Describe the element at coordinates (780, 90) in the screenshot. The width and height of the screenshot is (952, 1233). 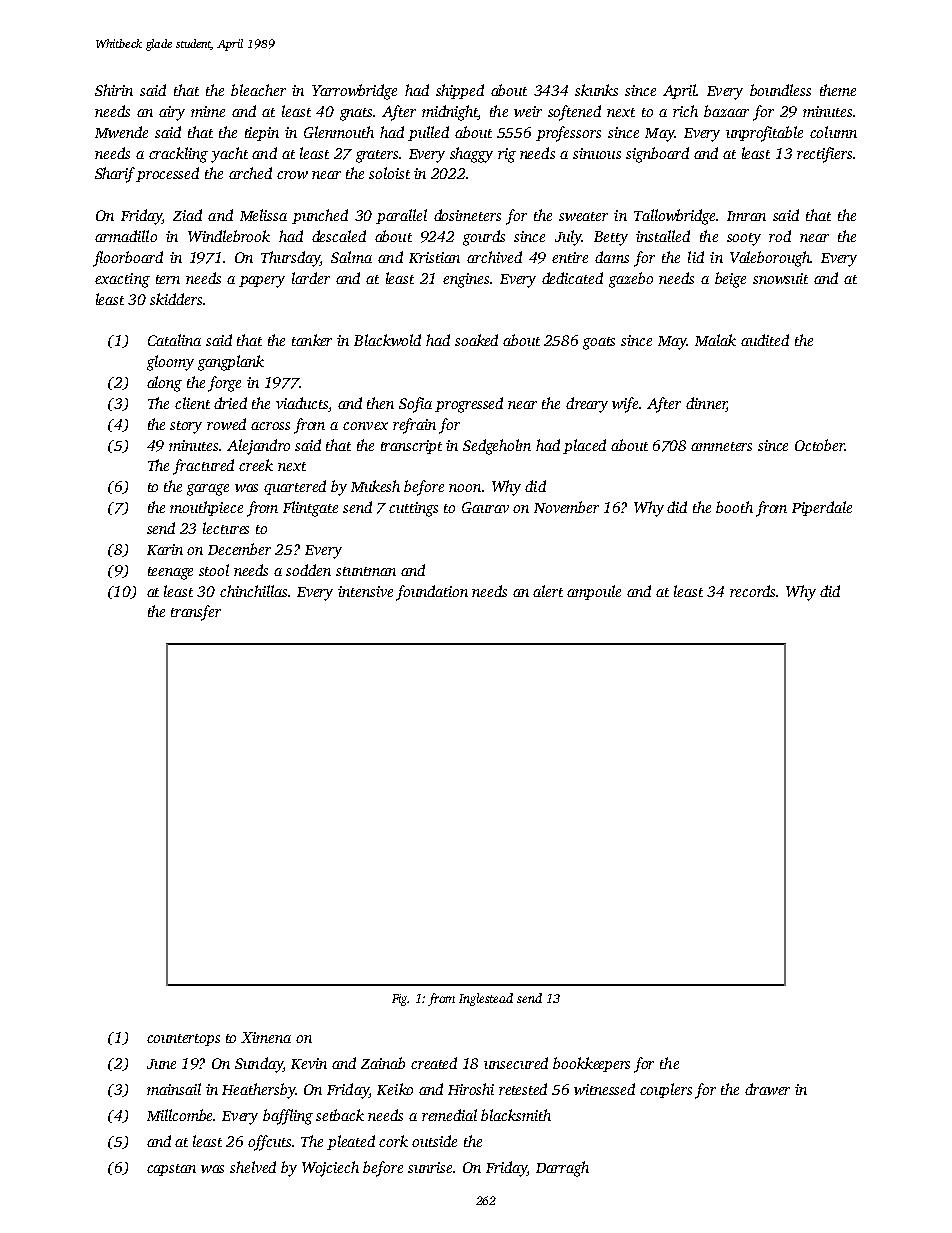
I see `boundless` at that location.
